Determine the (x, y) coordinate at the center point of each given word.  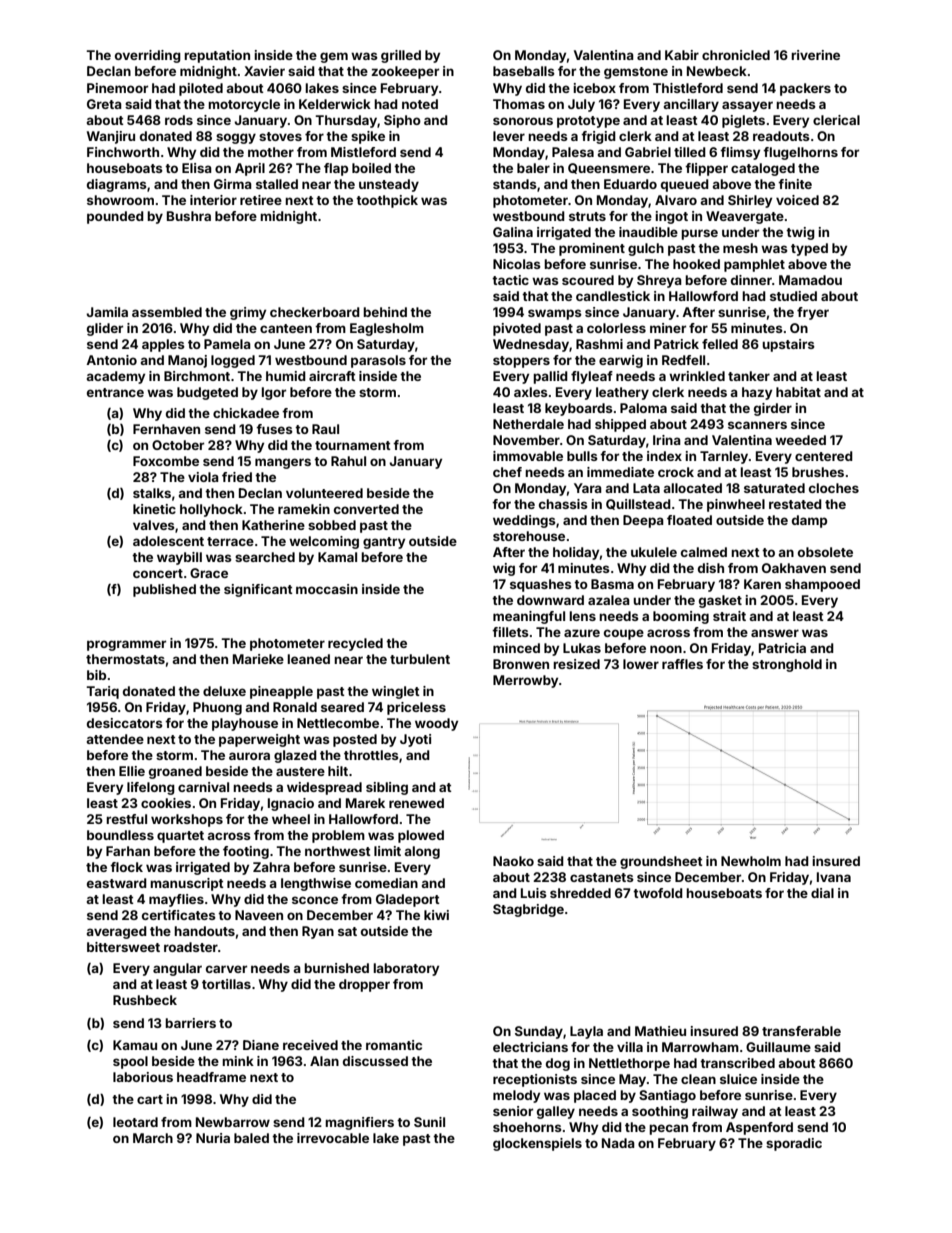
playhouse (245, 724)
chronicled (736, 55)
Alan (324, 1061)
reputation (217, 56)
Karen (762, 584)
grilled (401, 56)
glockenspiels (537, 1144)
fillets (510, 632)
